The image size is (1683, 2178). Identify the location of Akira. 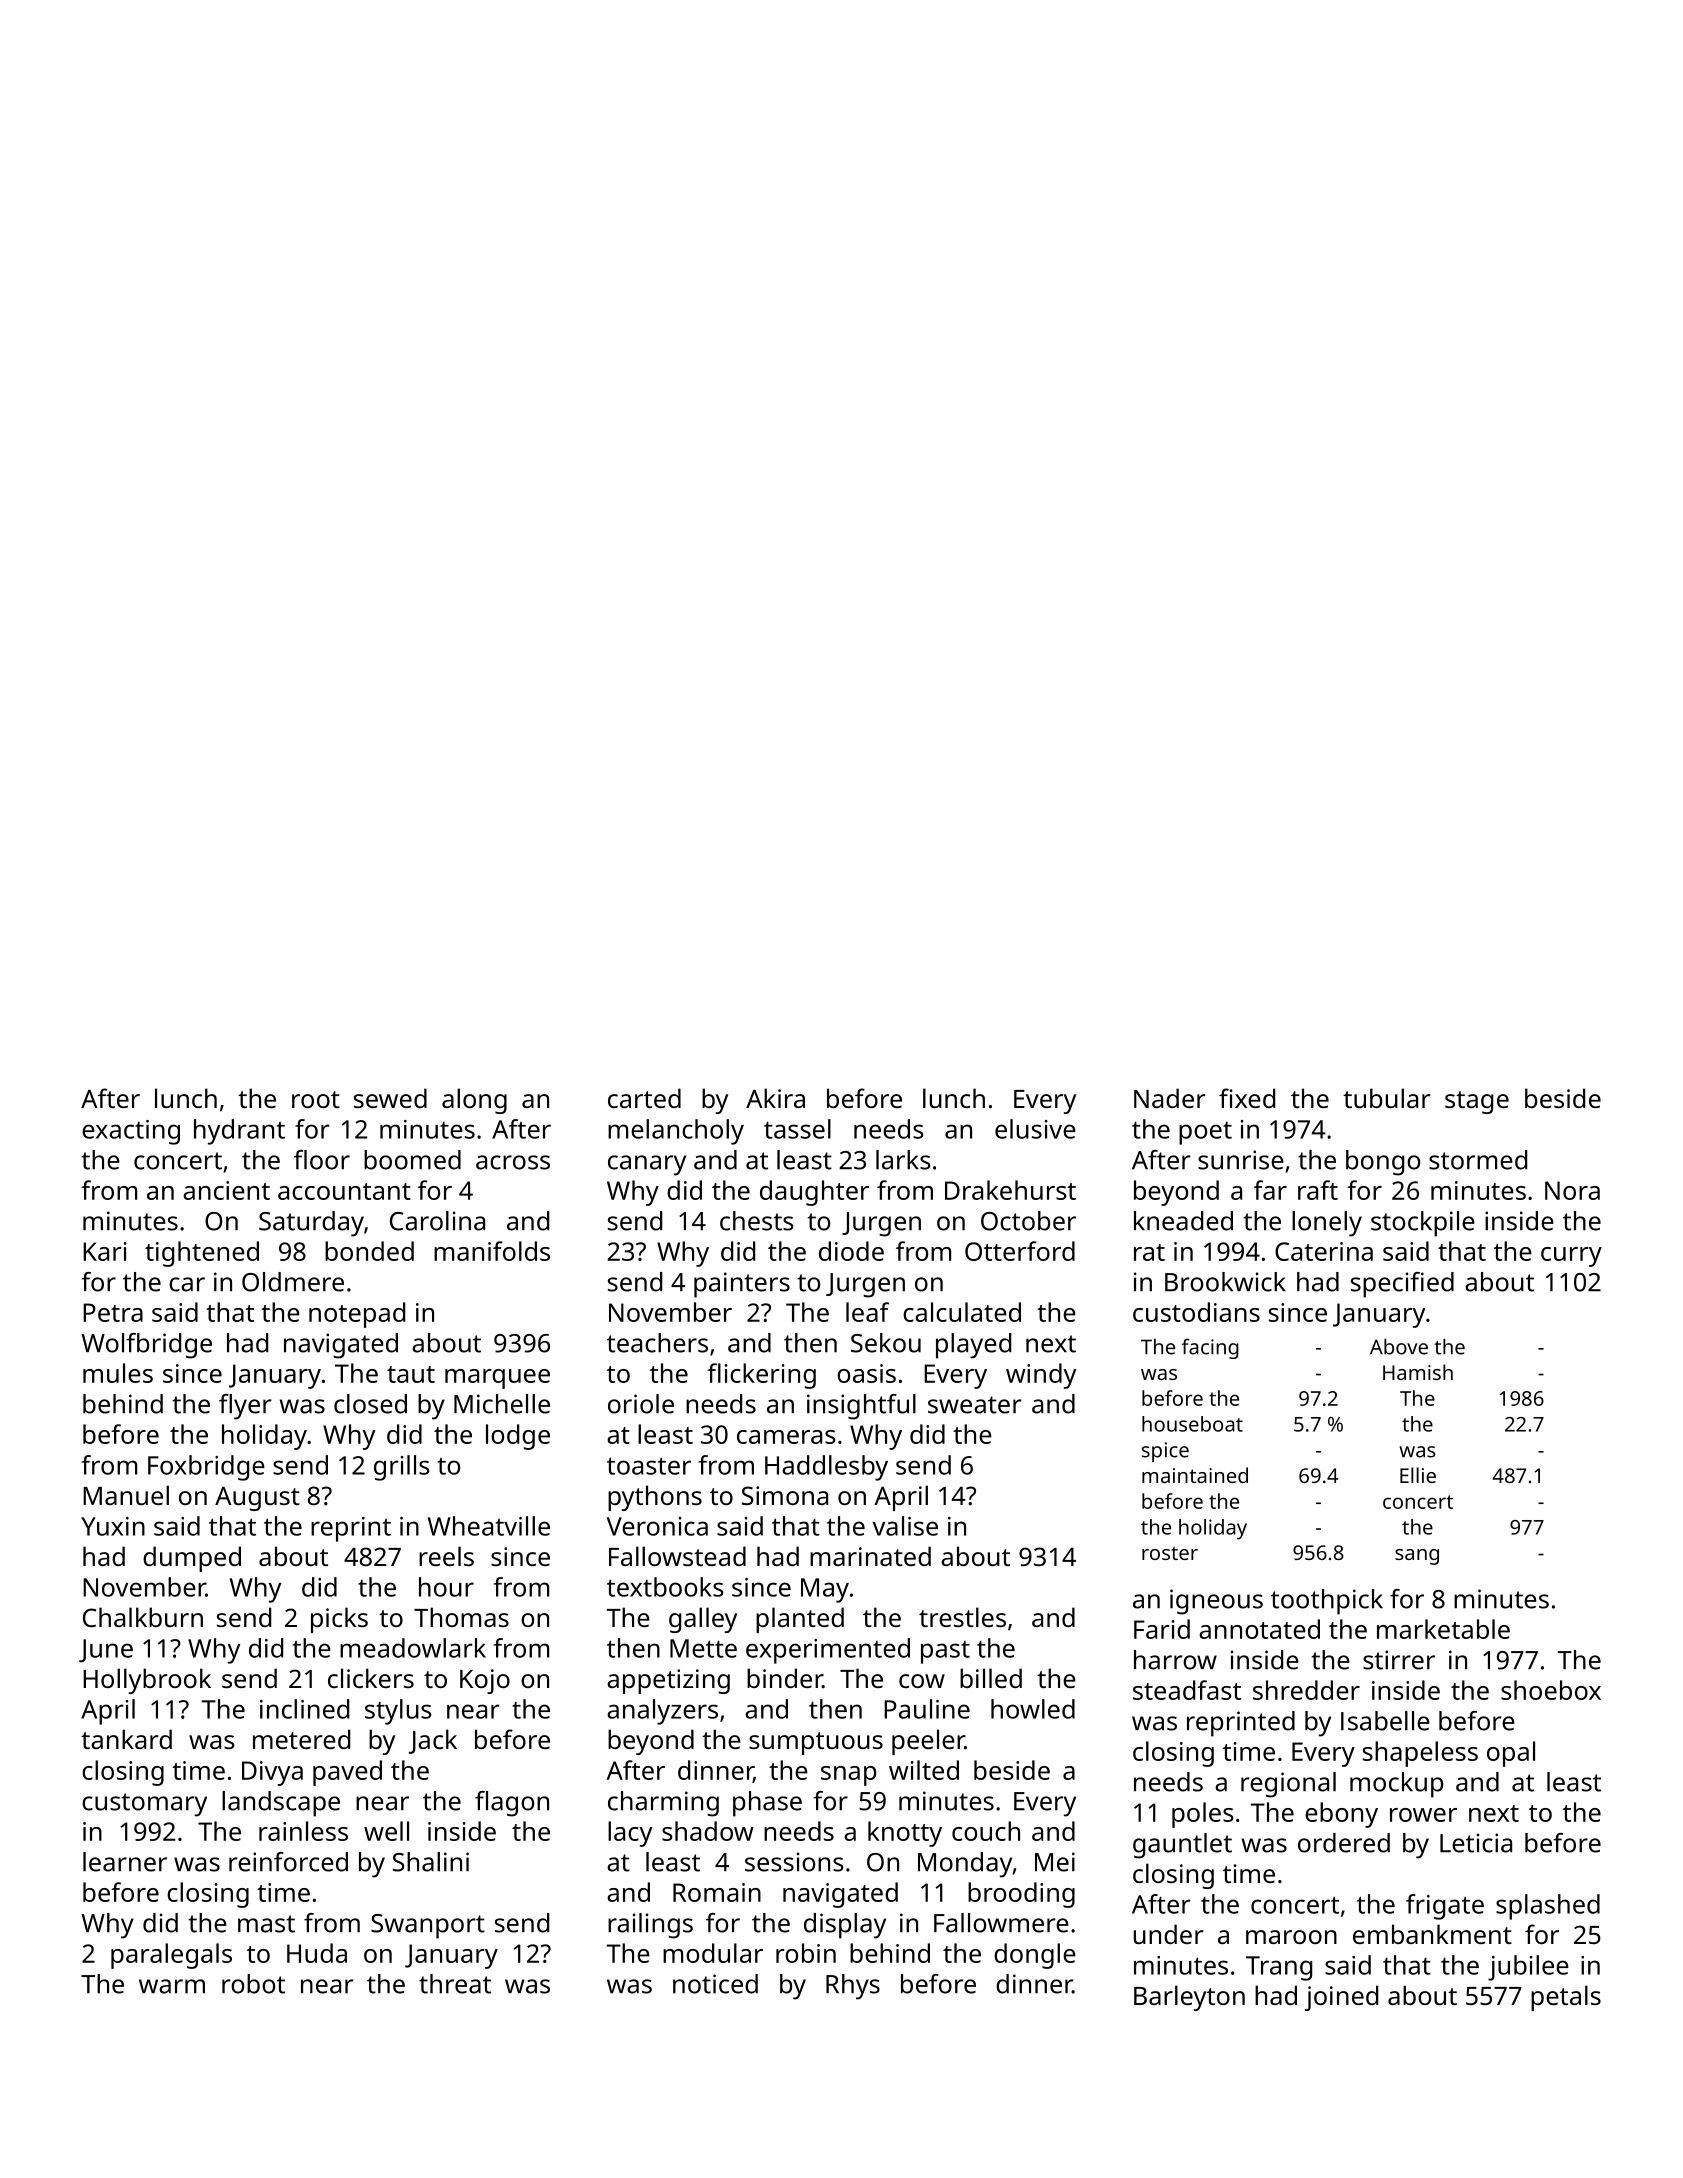
(775, 1098).
